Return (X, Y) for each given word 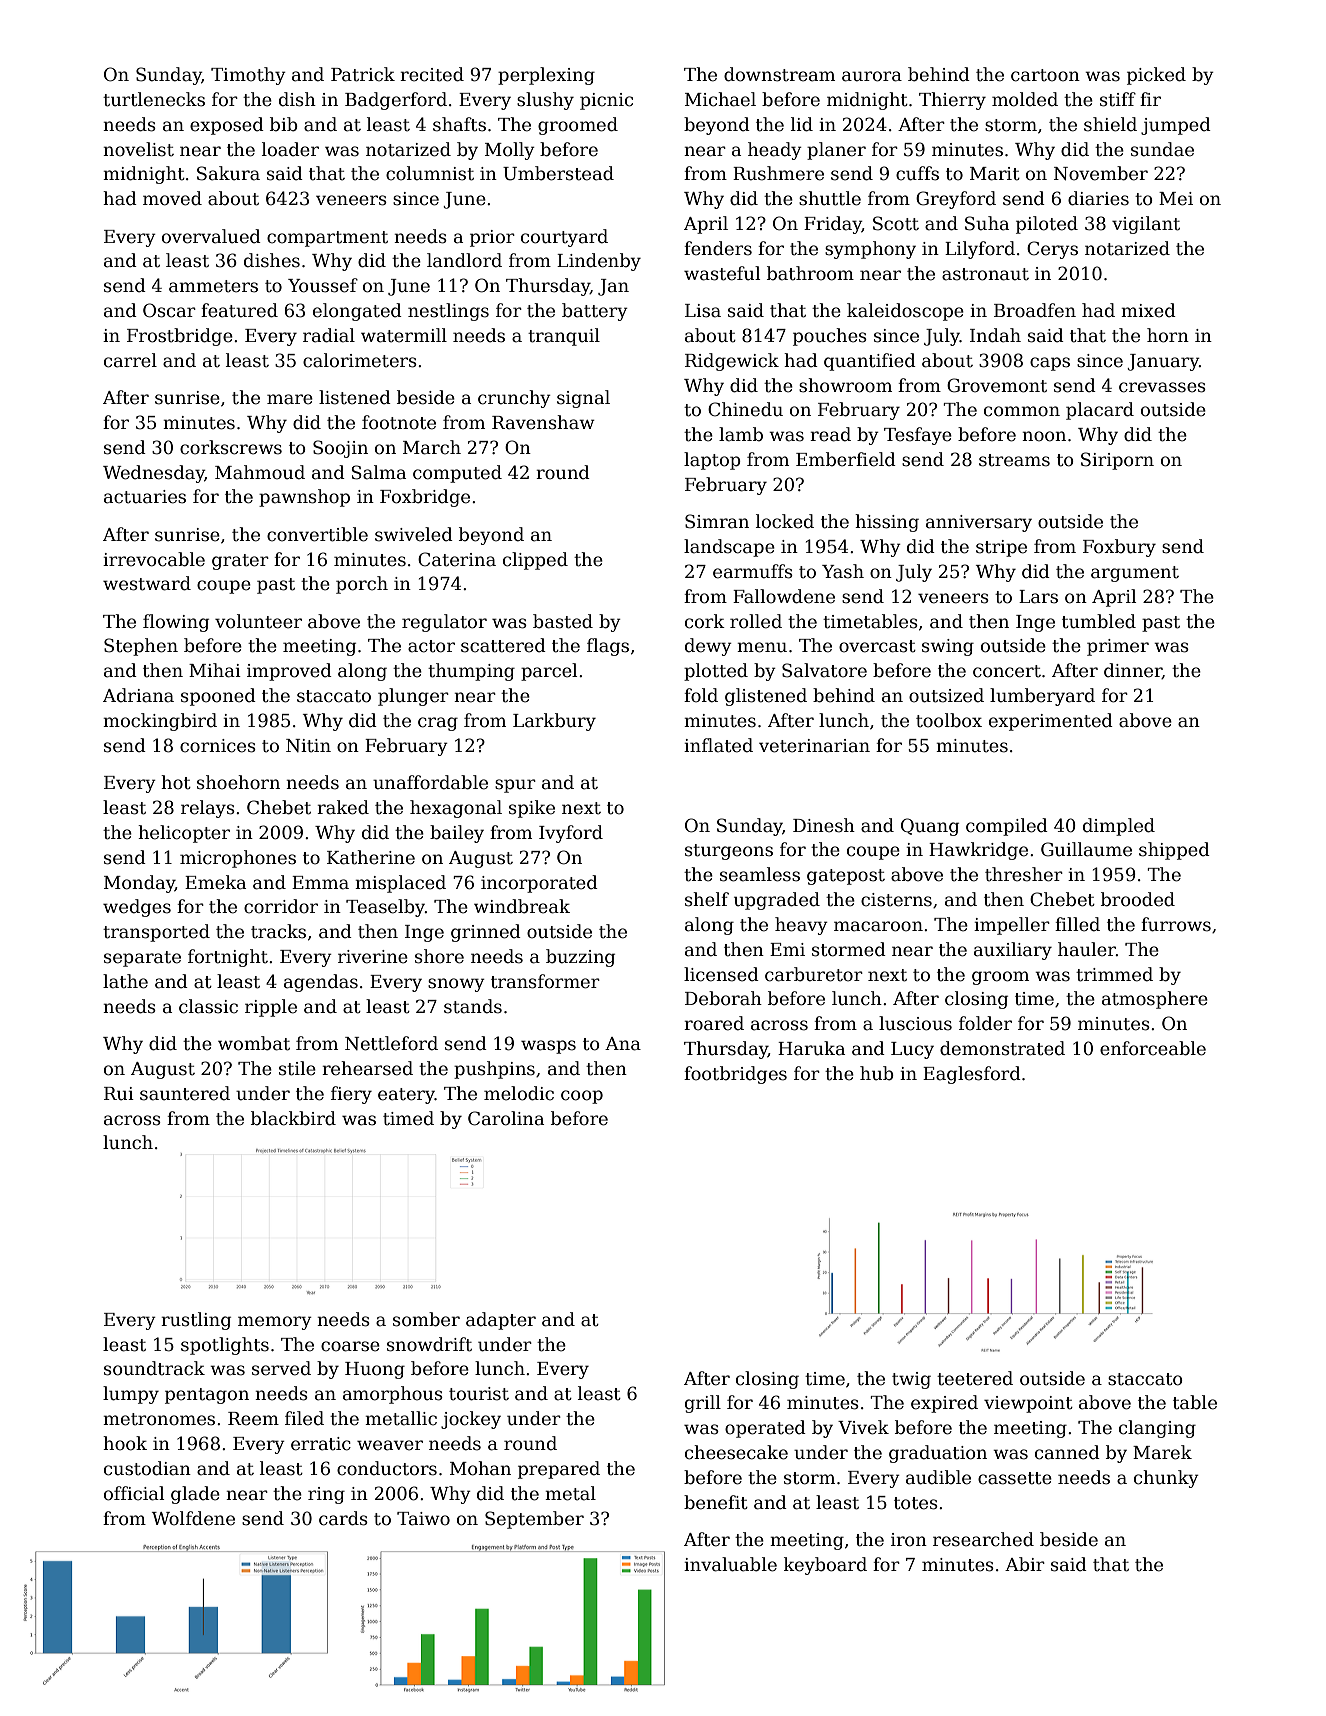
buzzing (580, 958)
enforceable (1153, 1048)
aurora (872, 76)
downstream (779, 74)
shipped (1174, 851)
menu (762, 647)
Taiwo (423, 1519)
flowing (176, 623)
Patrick (363, 74)
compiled (1007, 827)
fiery (351, 1095)
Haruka (811, 1048)
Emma (320, 883)
